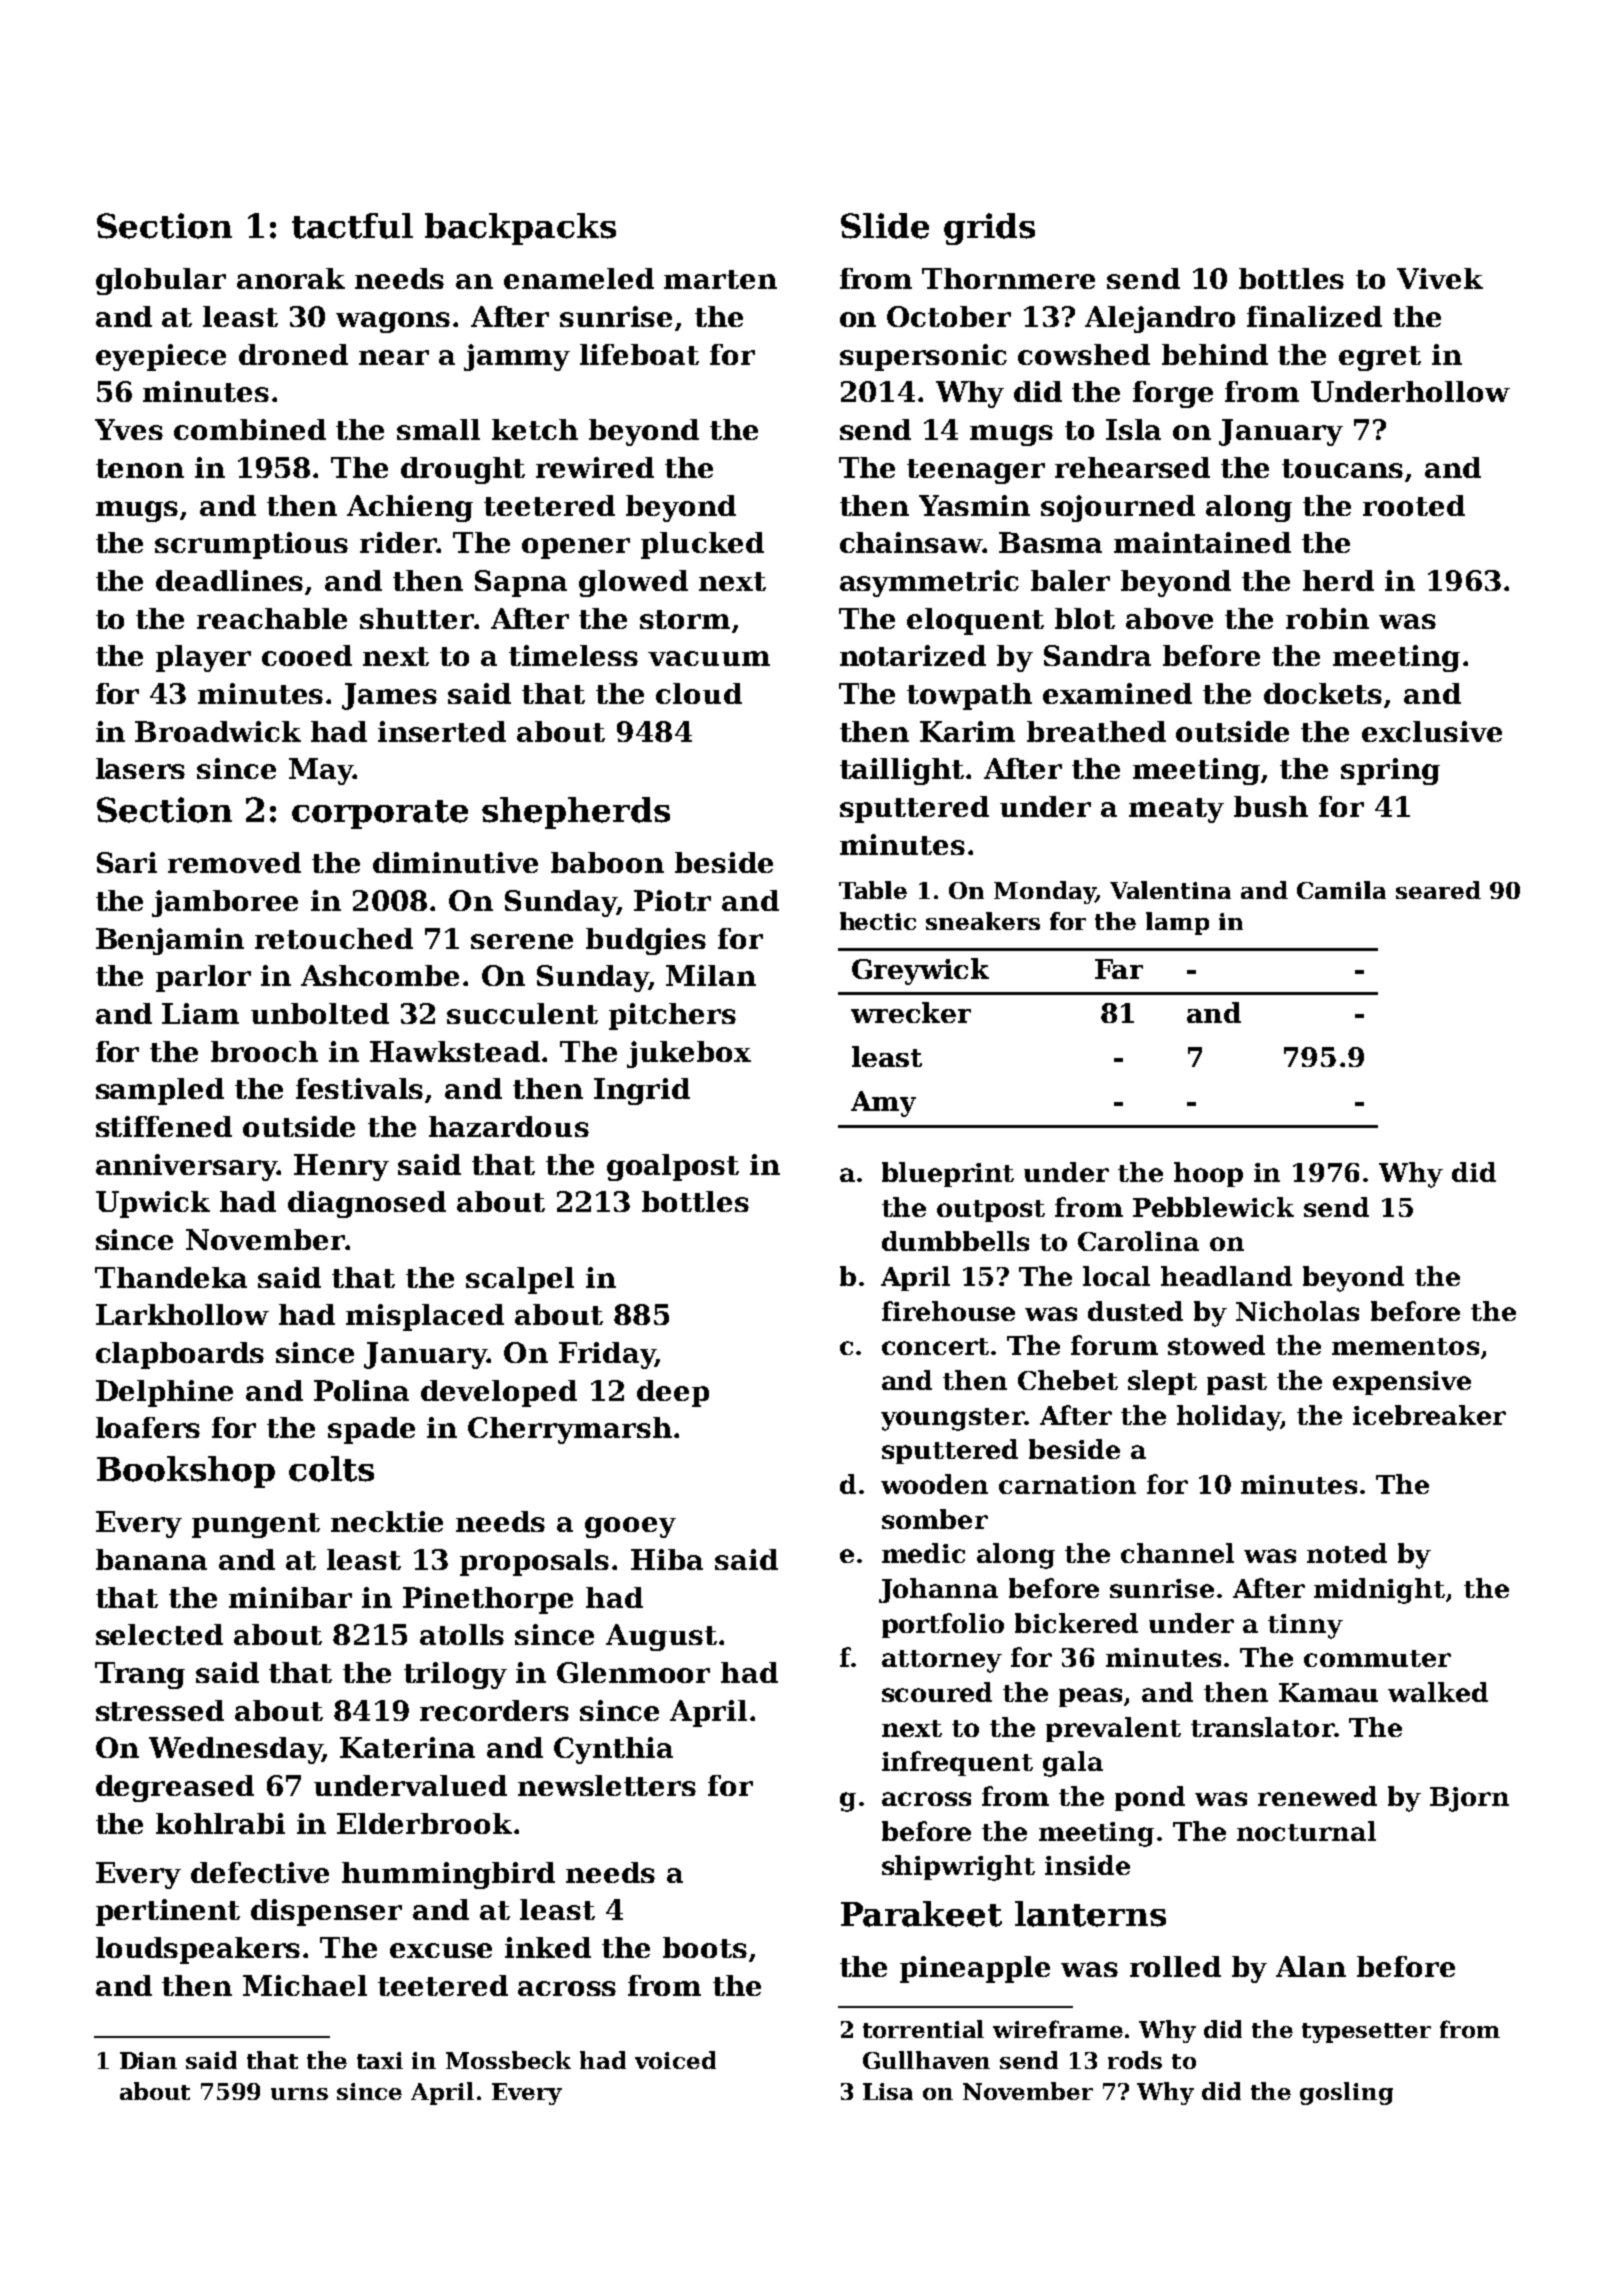 The image size is (1620, 2292). I want to click on unbolted, so click(320, 1013).
